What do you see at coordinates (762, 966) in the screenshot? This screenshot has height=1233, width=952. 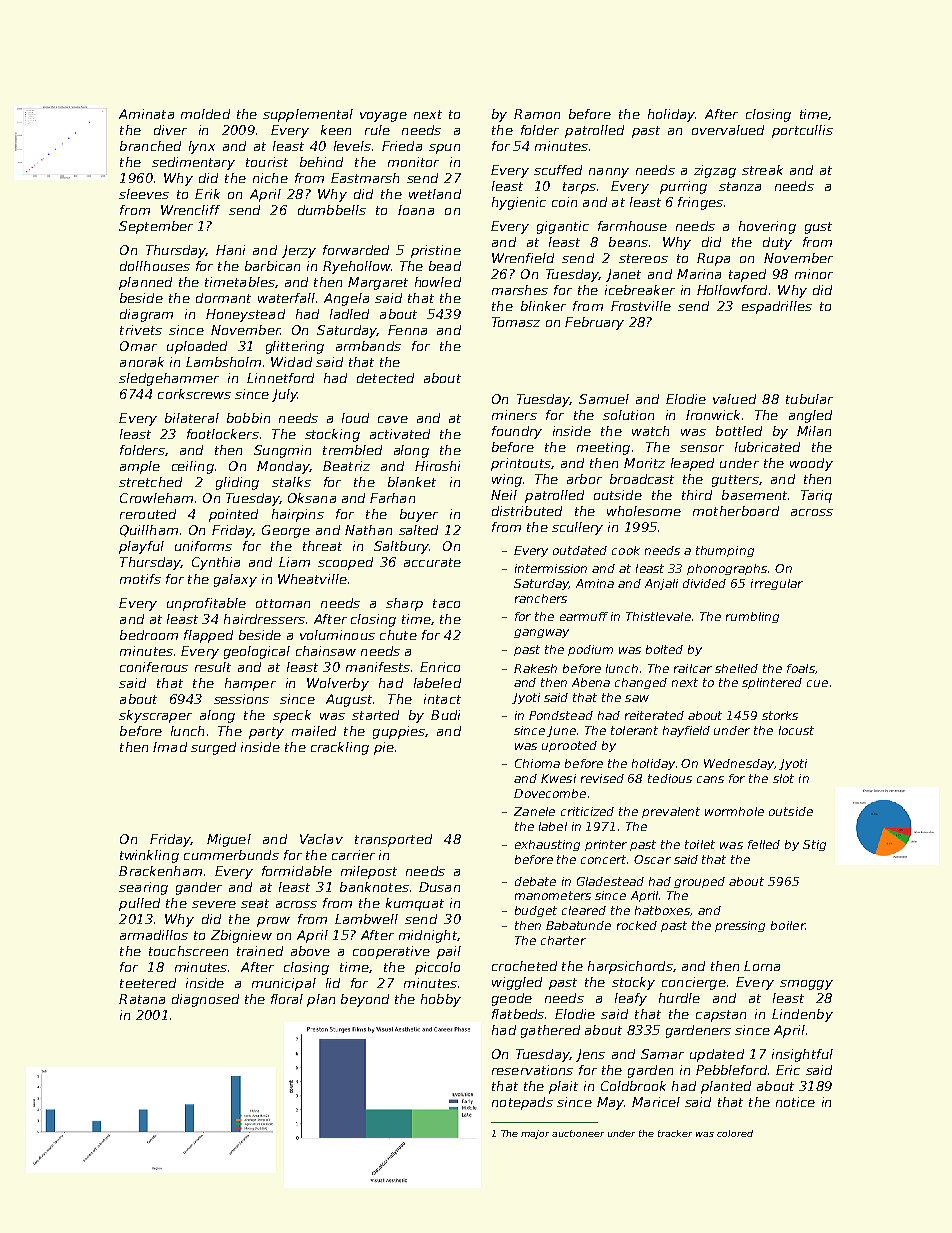 I see `Lorna` at bounding box center [762, 966].
